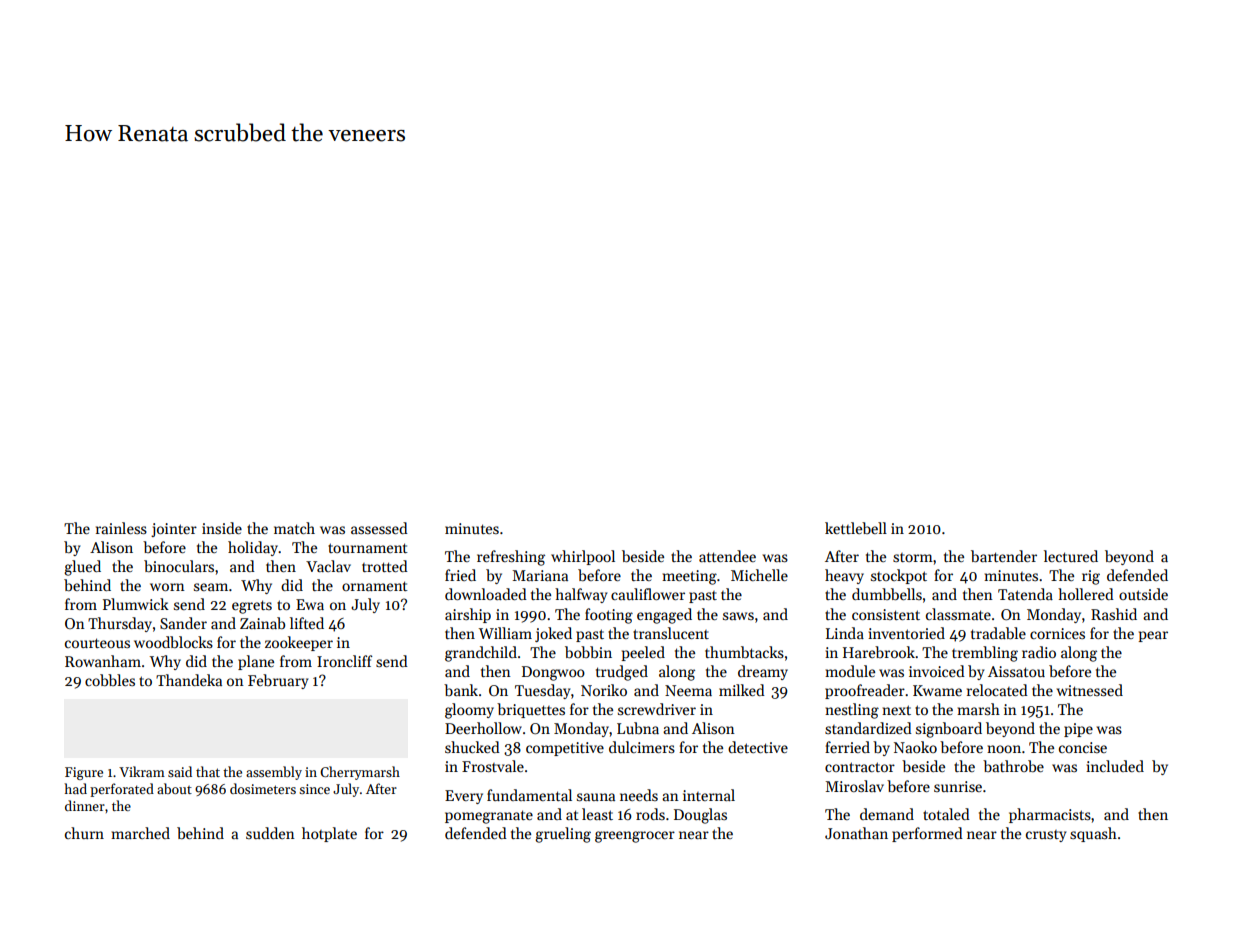 This document has height=952, width=1233. What do you see at coordinates (121, 528) in the document?
I see `rainless` at bounding box center [121, 528].
